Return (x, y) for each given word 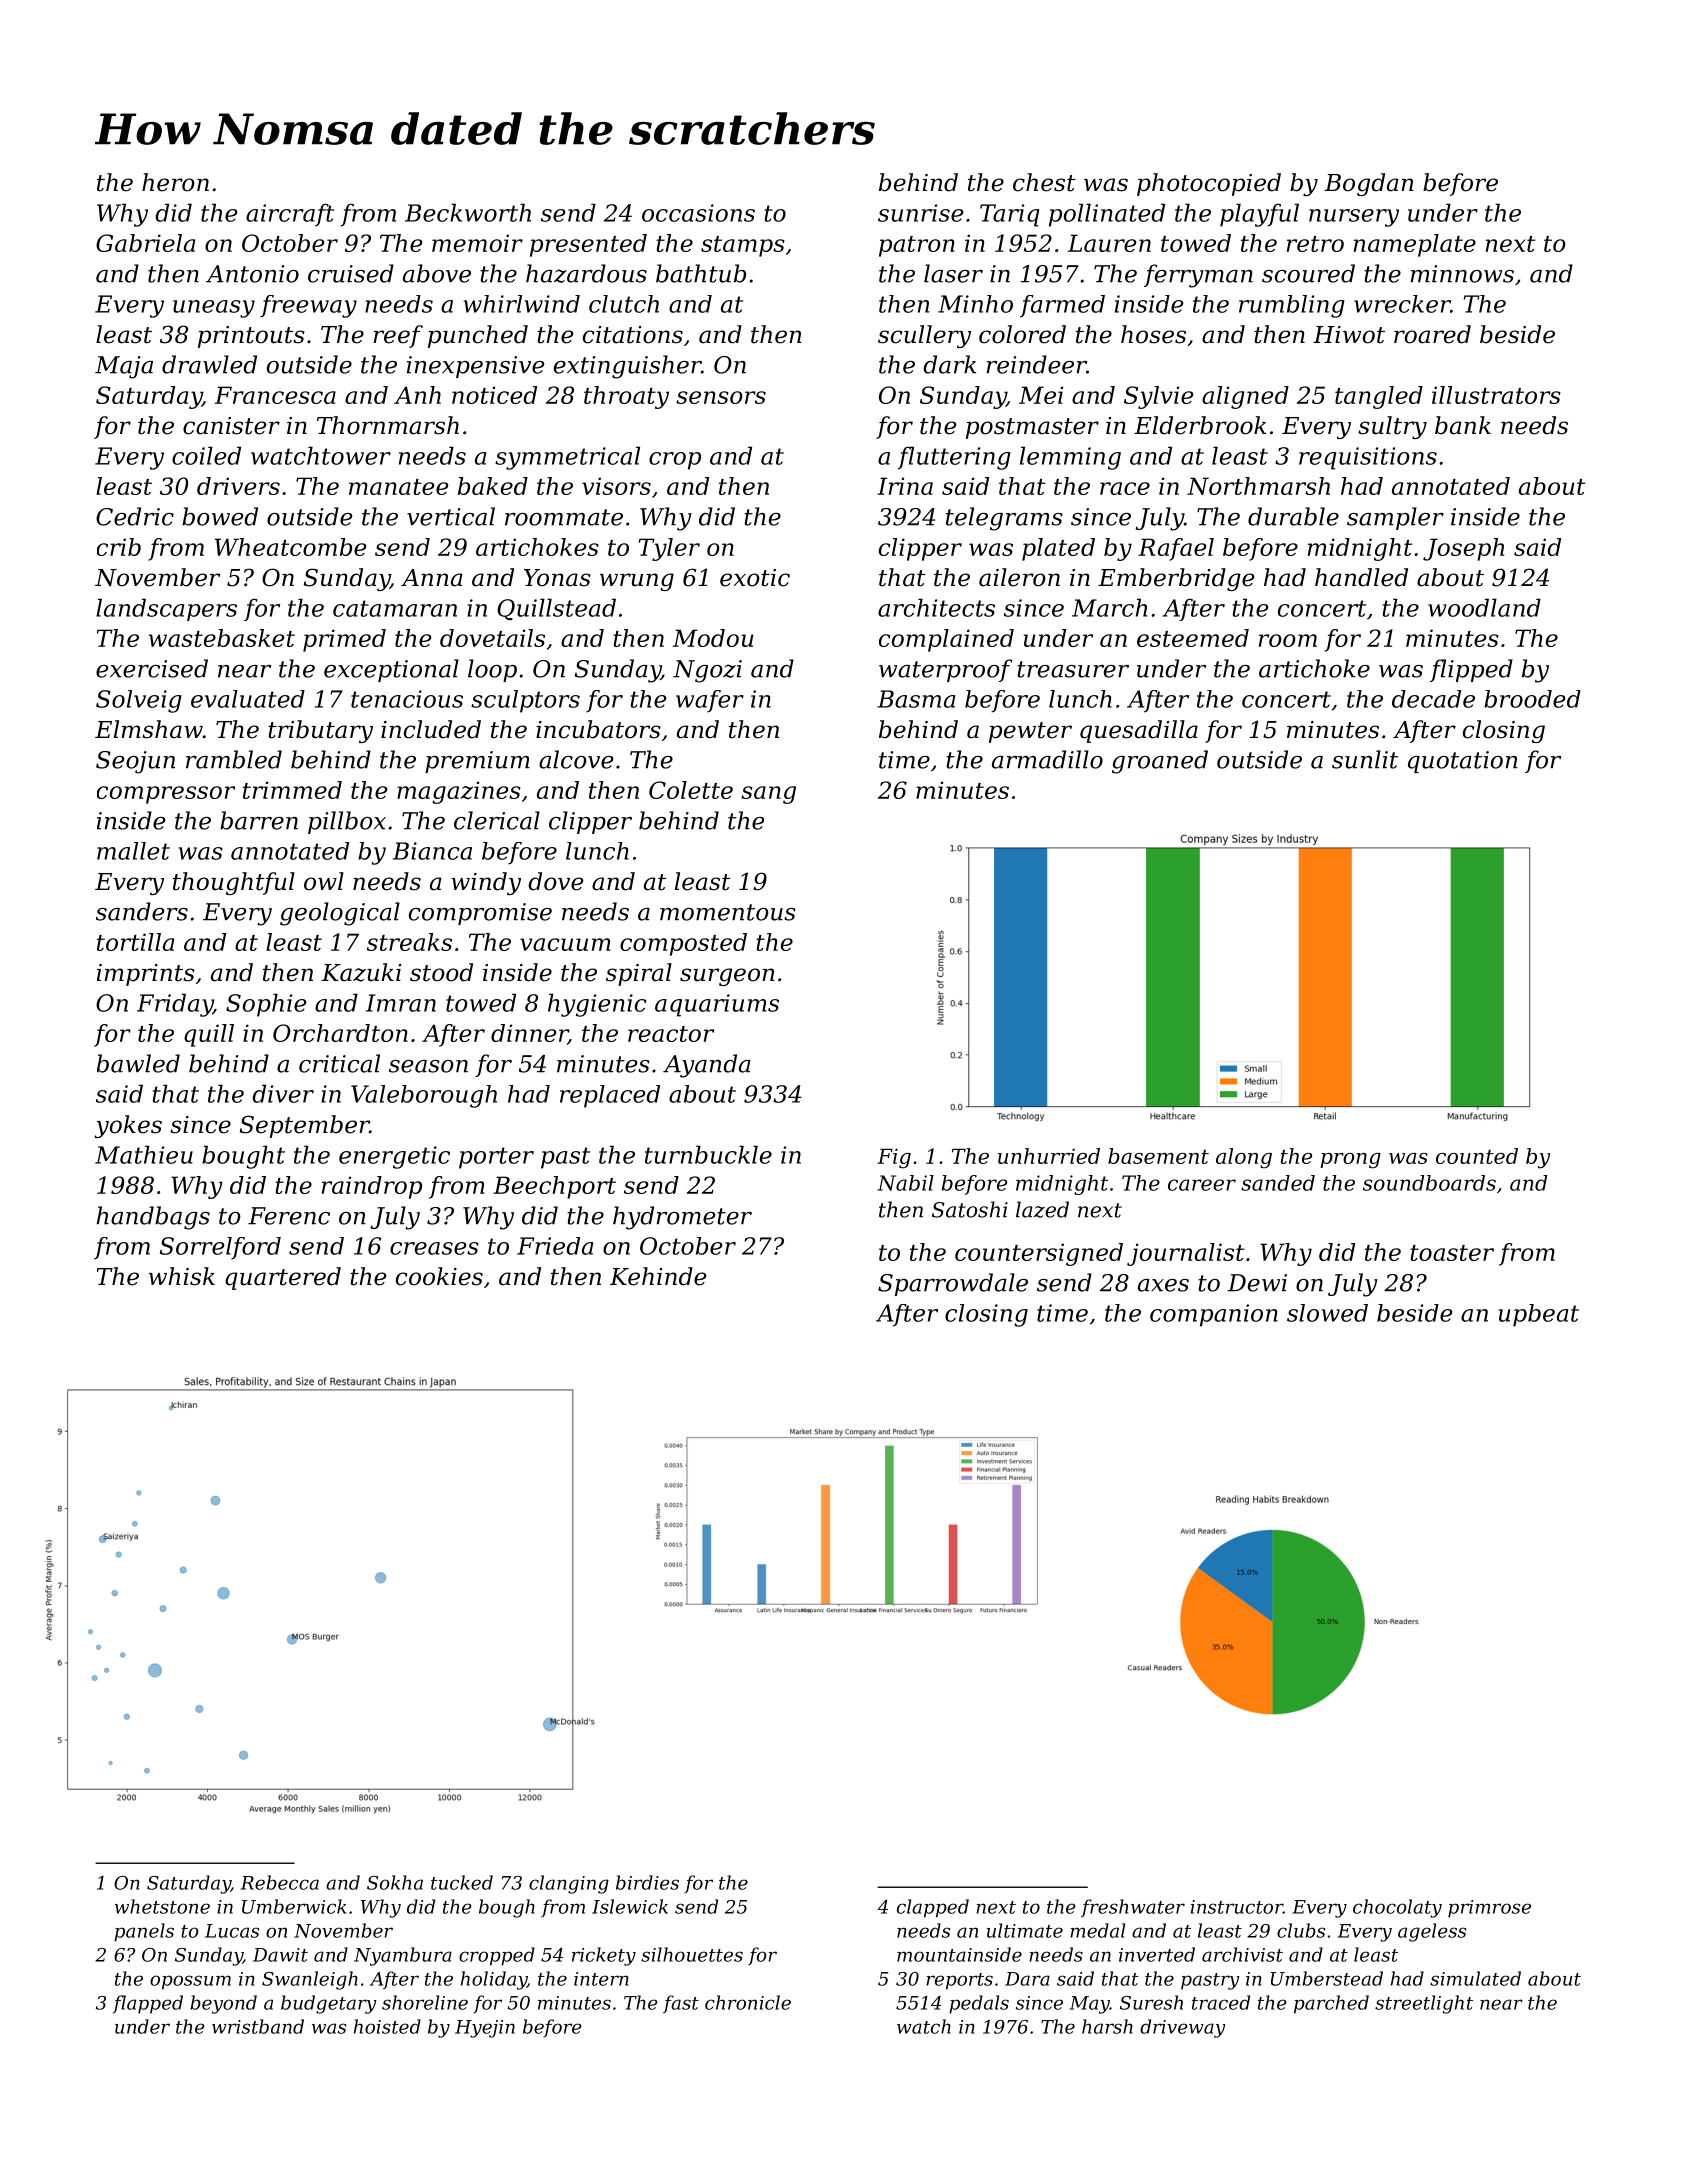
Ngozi (707, 671)
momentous (728, 912)
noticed (494, 395)
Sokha (395, 1882)
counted (1477, 1156)
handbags (153, 1218)
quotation (1463, 762)
